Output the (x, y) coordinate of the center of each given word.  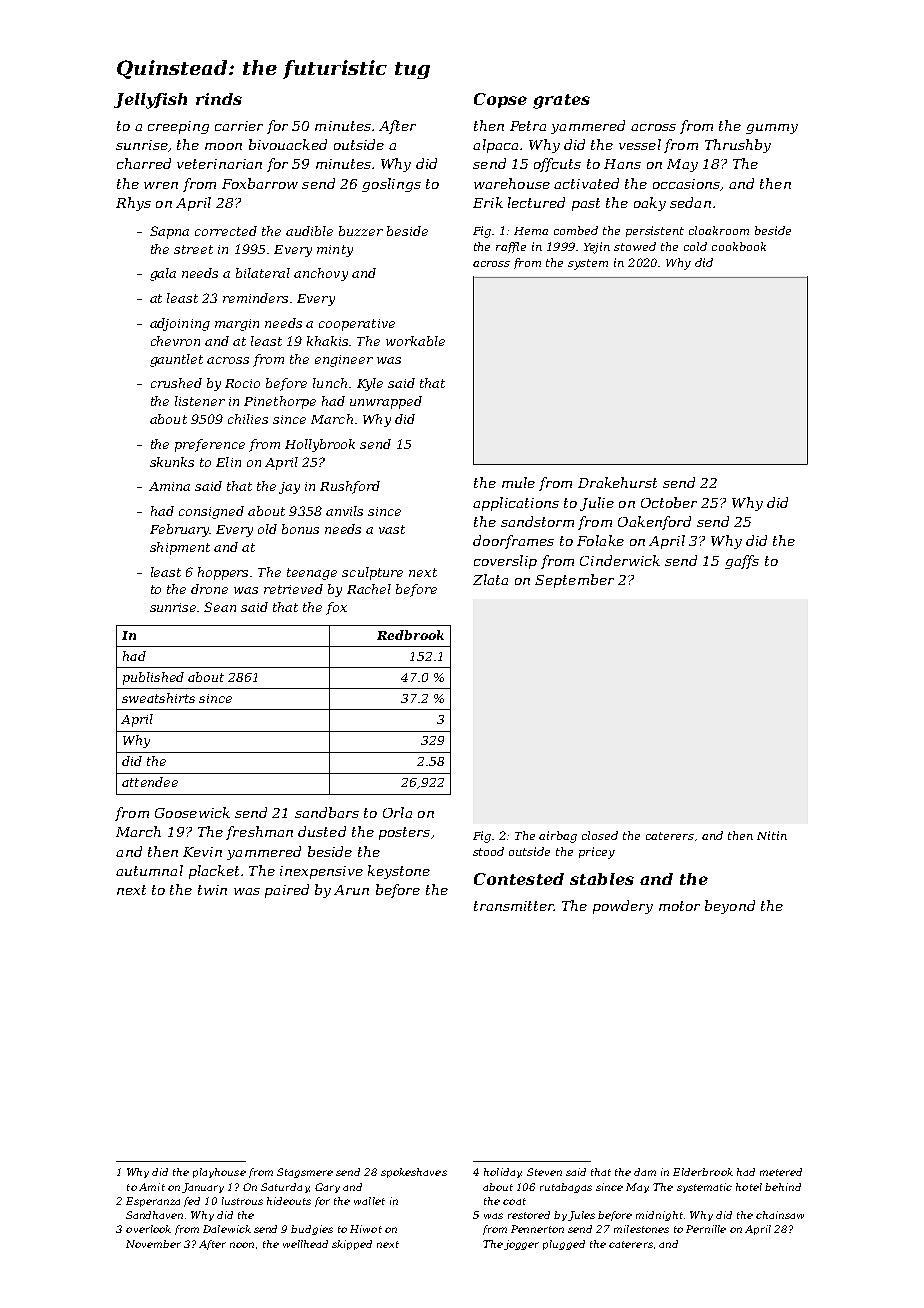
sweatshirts (158, 698)
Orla (397, 812)
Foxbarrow (260, 183)
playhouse (219, 1173)
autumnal (149, 870)
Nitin (772, 835)
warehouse (512, 183)
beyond (730, 907)
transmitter (514, 906)
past (586, 204)
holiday (502, 1173)
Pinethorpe (280, 402)
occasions (686, 184)
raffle (511, 247)
